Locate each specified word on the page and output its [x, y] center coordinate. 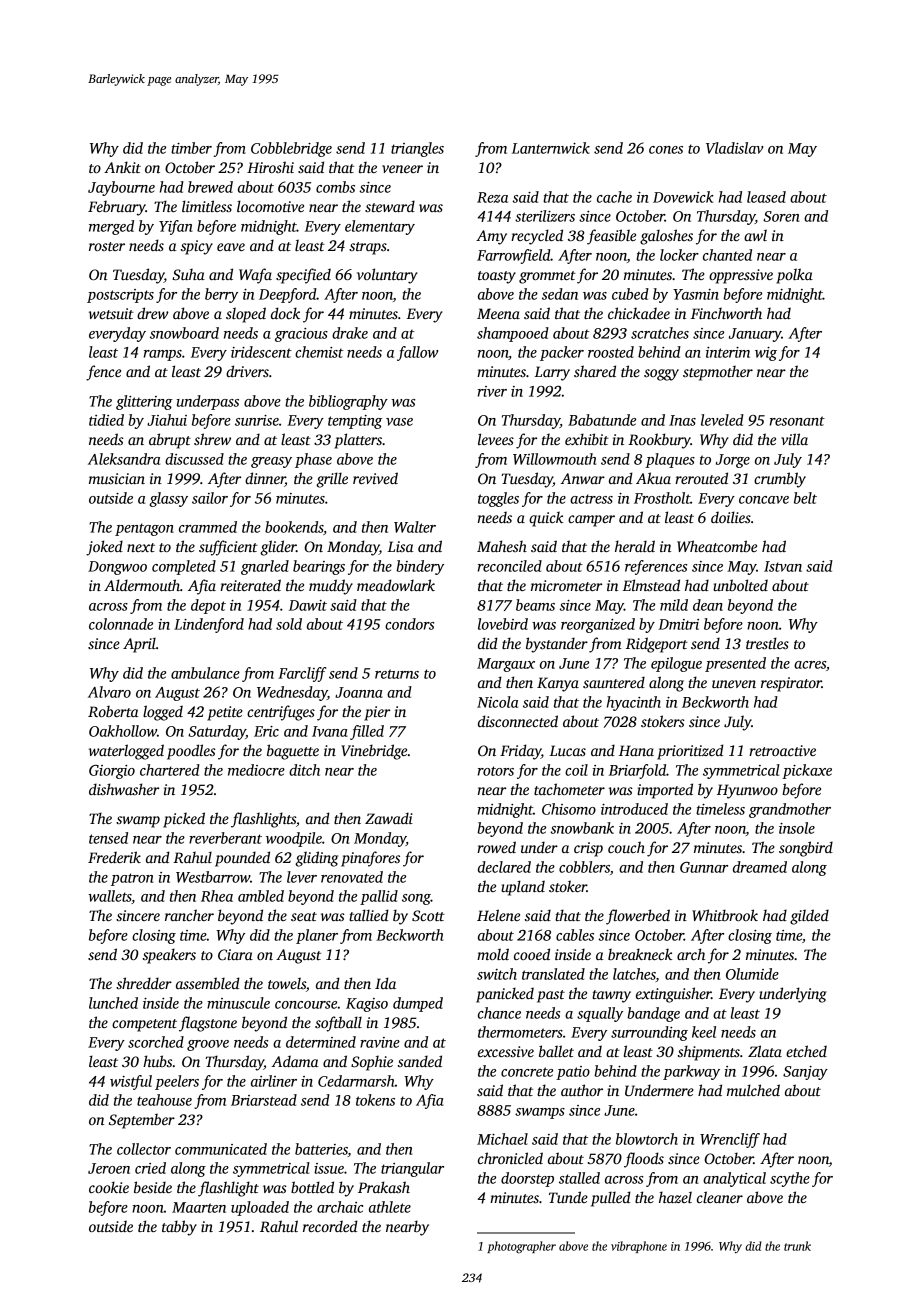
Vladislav [734, 148]
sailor [210, 498]
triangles [417, 149]
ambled [261, 896]
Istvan [783, 566]
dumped [418, 1004]
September [142, 1121]
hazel [675, 1197]
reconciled [510, 566]
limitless [207, 206]
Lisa [400, 546]
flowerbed [638, 917]
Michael [502, 1139]
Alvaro [109, 692]
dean [708, 605]
